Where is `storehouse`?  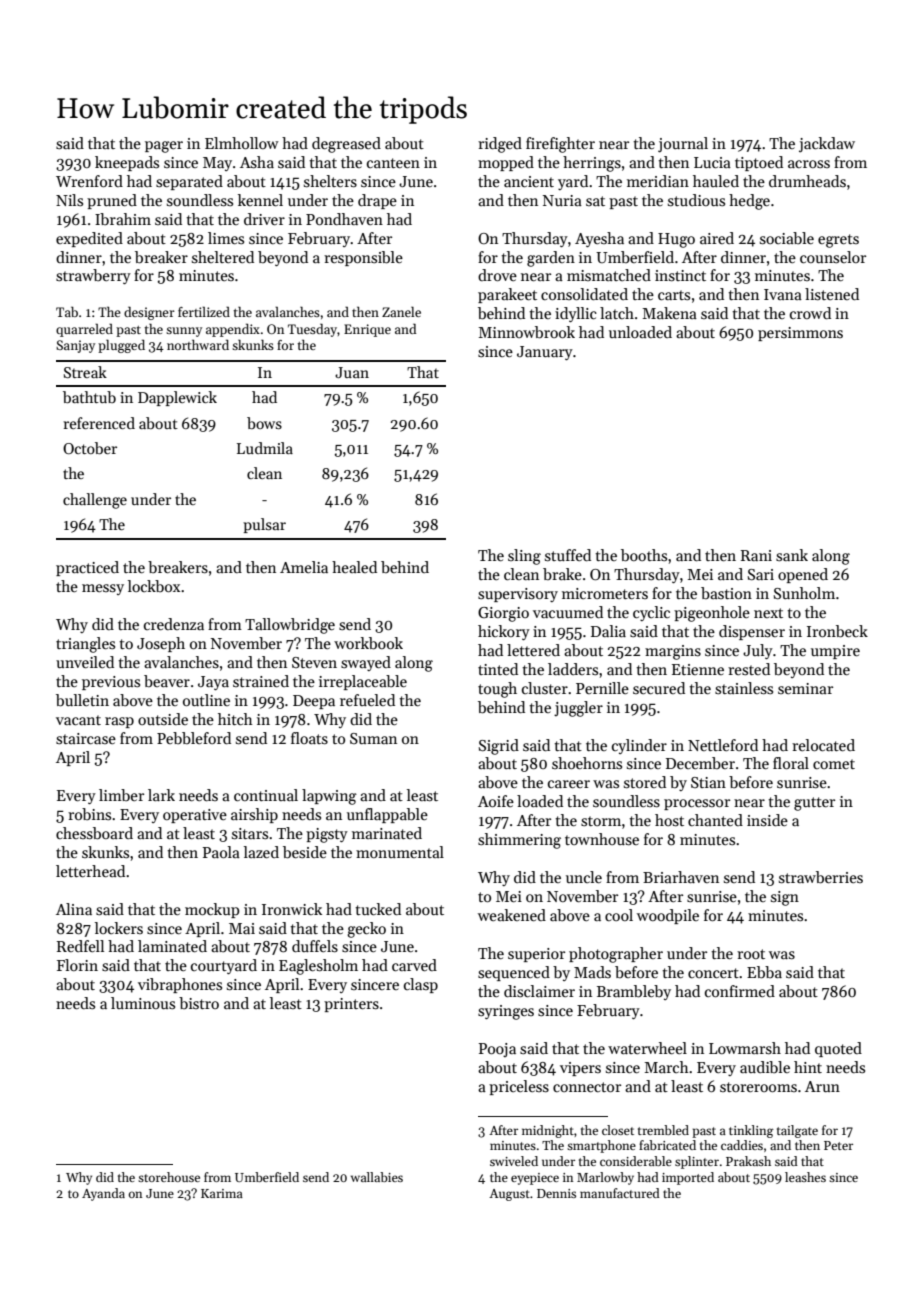 storehouse is located at coordinates (169, 1177).
